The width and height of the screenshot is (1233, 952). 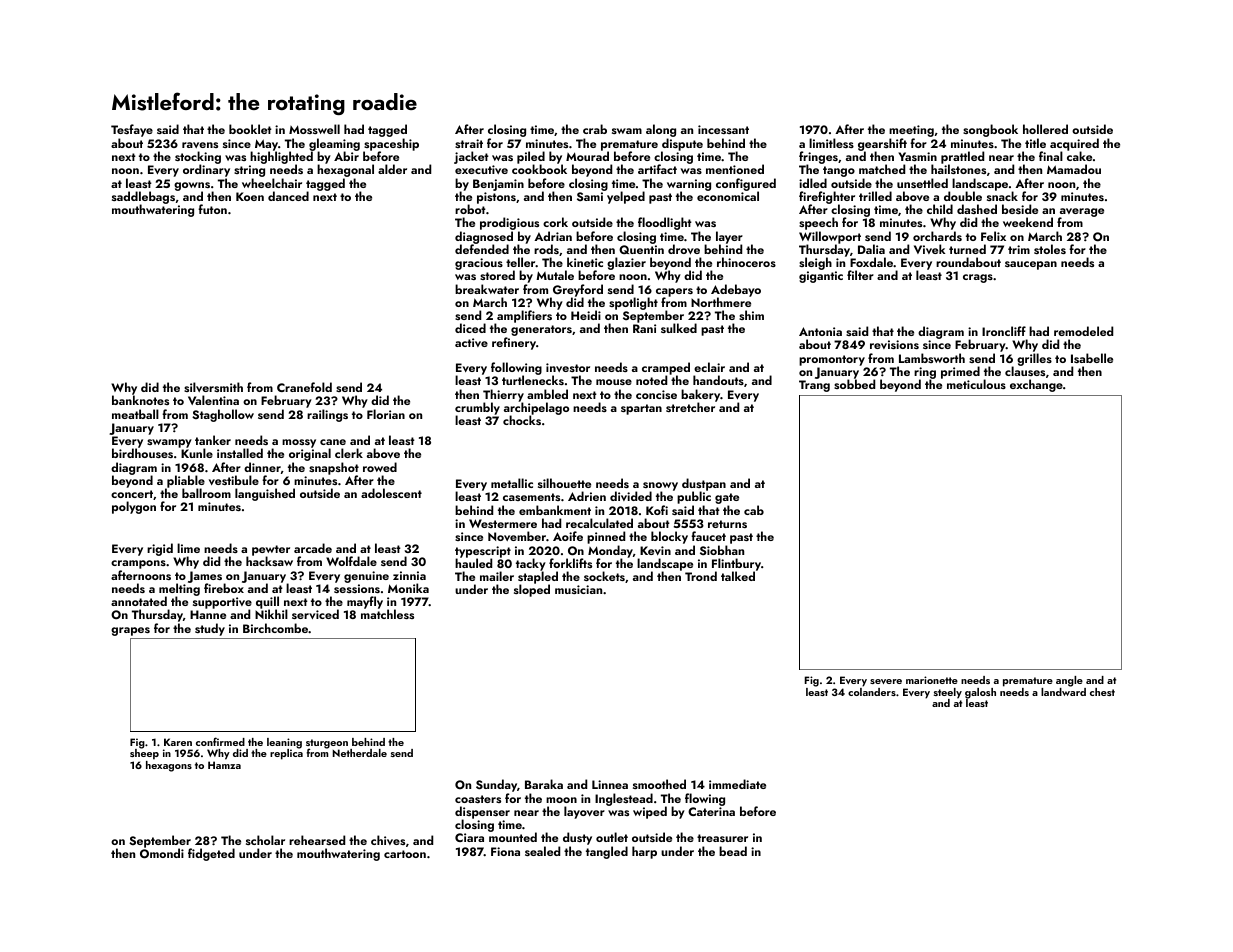 What do you see at coordinates (211, 854) in the screenshot?
I see `fidgeted` at bounding box center [211, 854].
